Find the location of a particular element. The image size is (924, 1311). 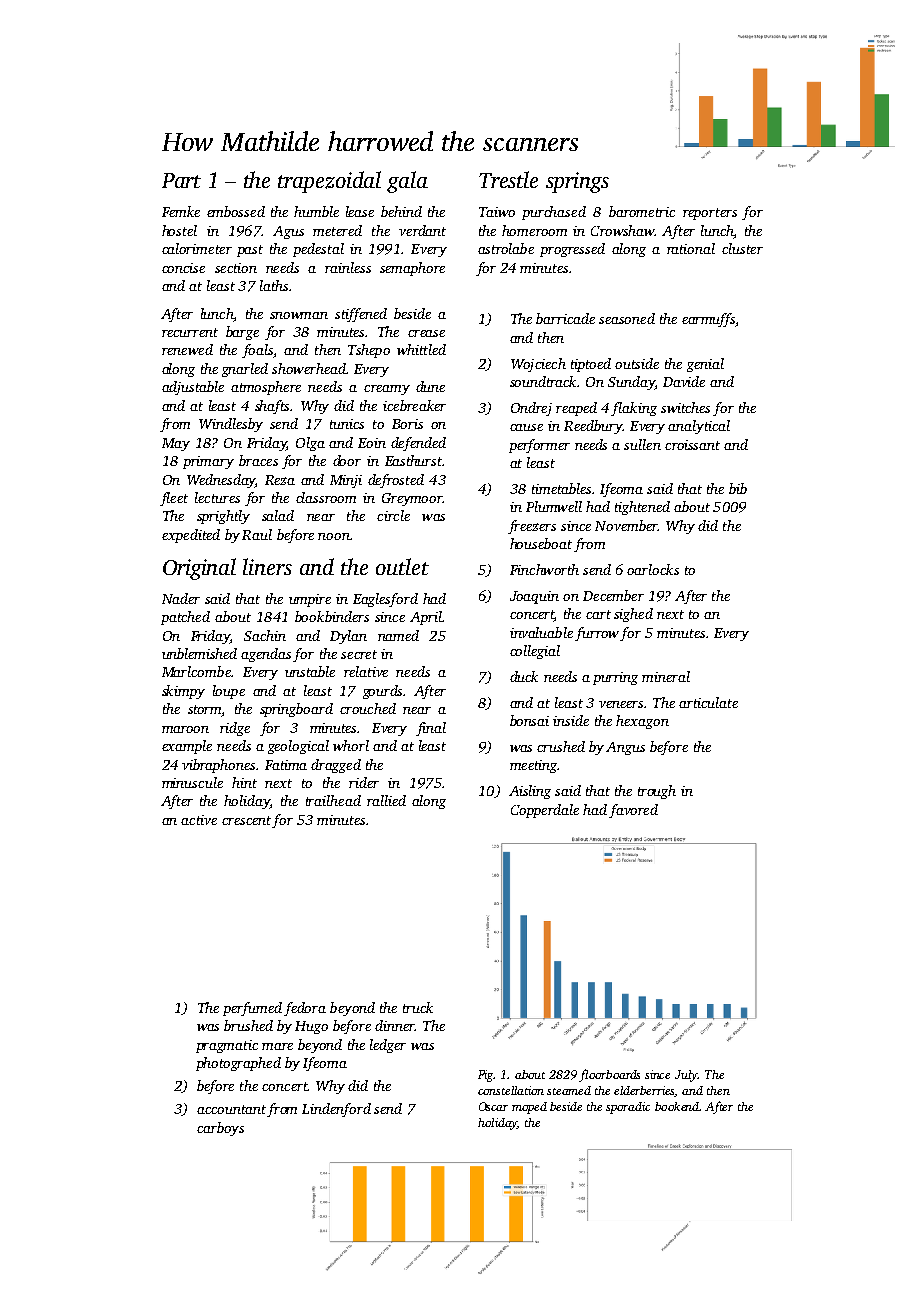

perfumed is located at coordinates (252, 1009).
